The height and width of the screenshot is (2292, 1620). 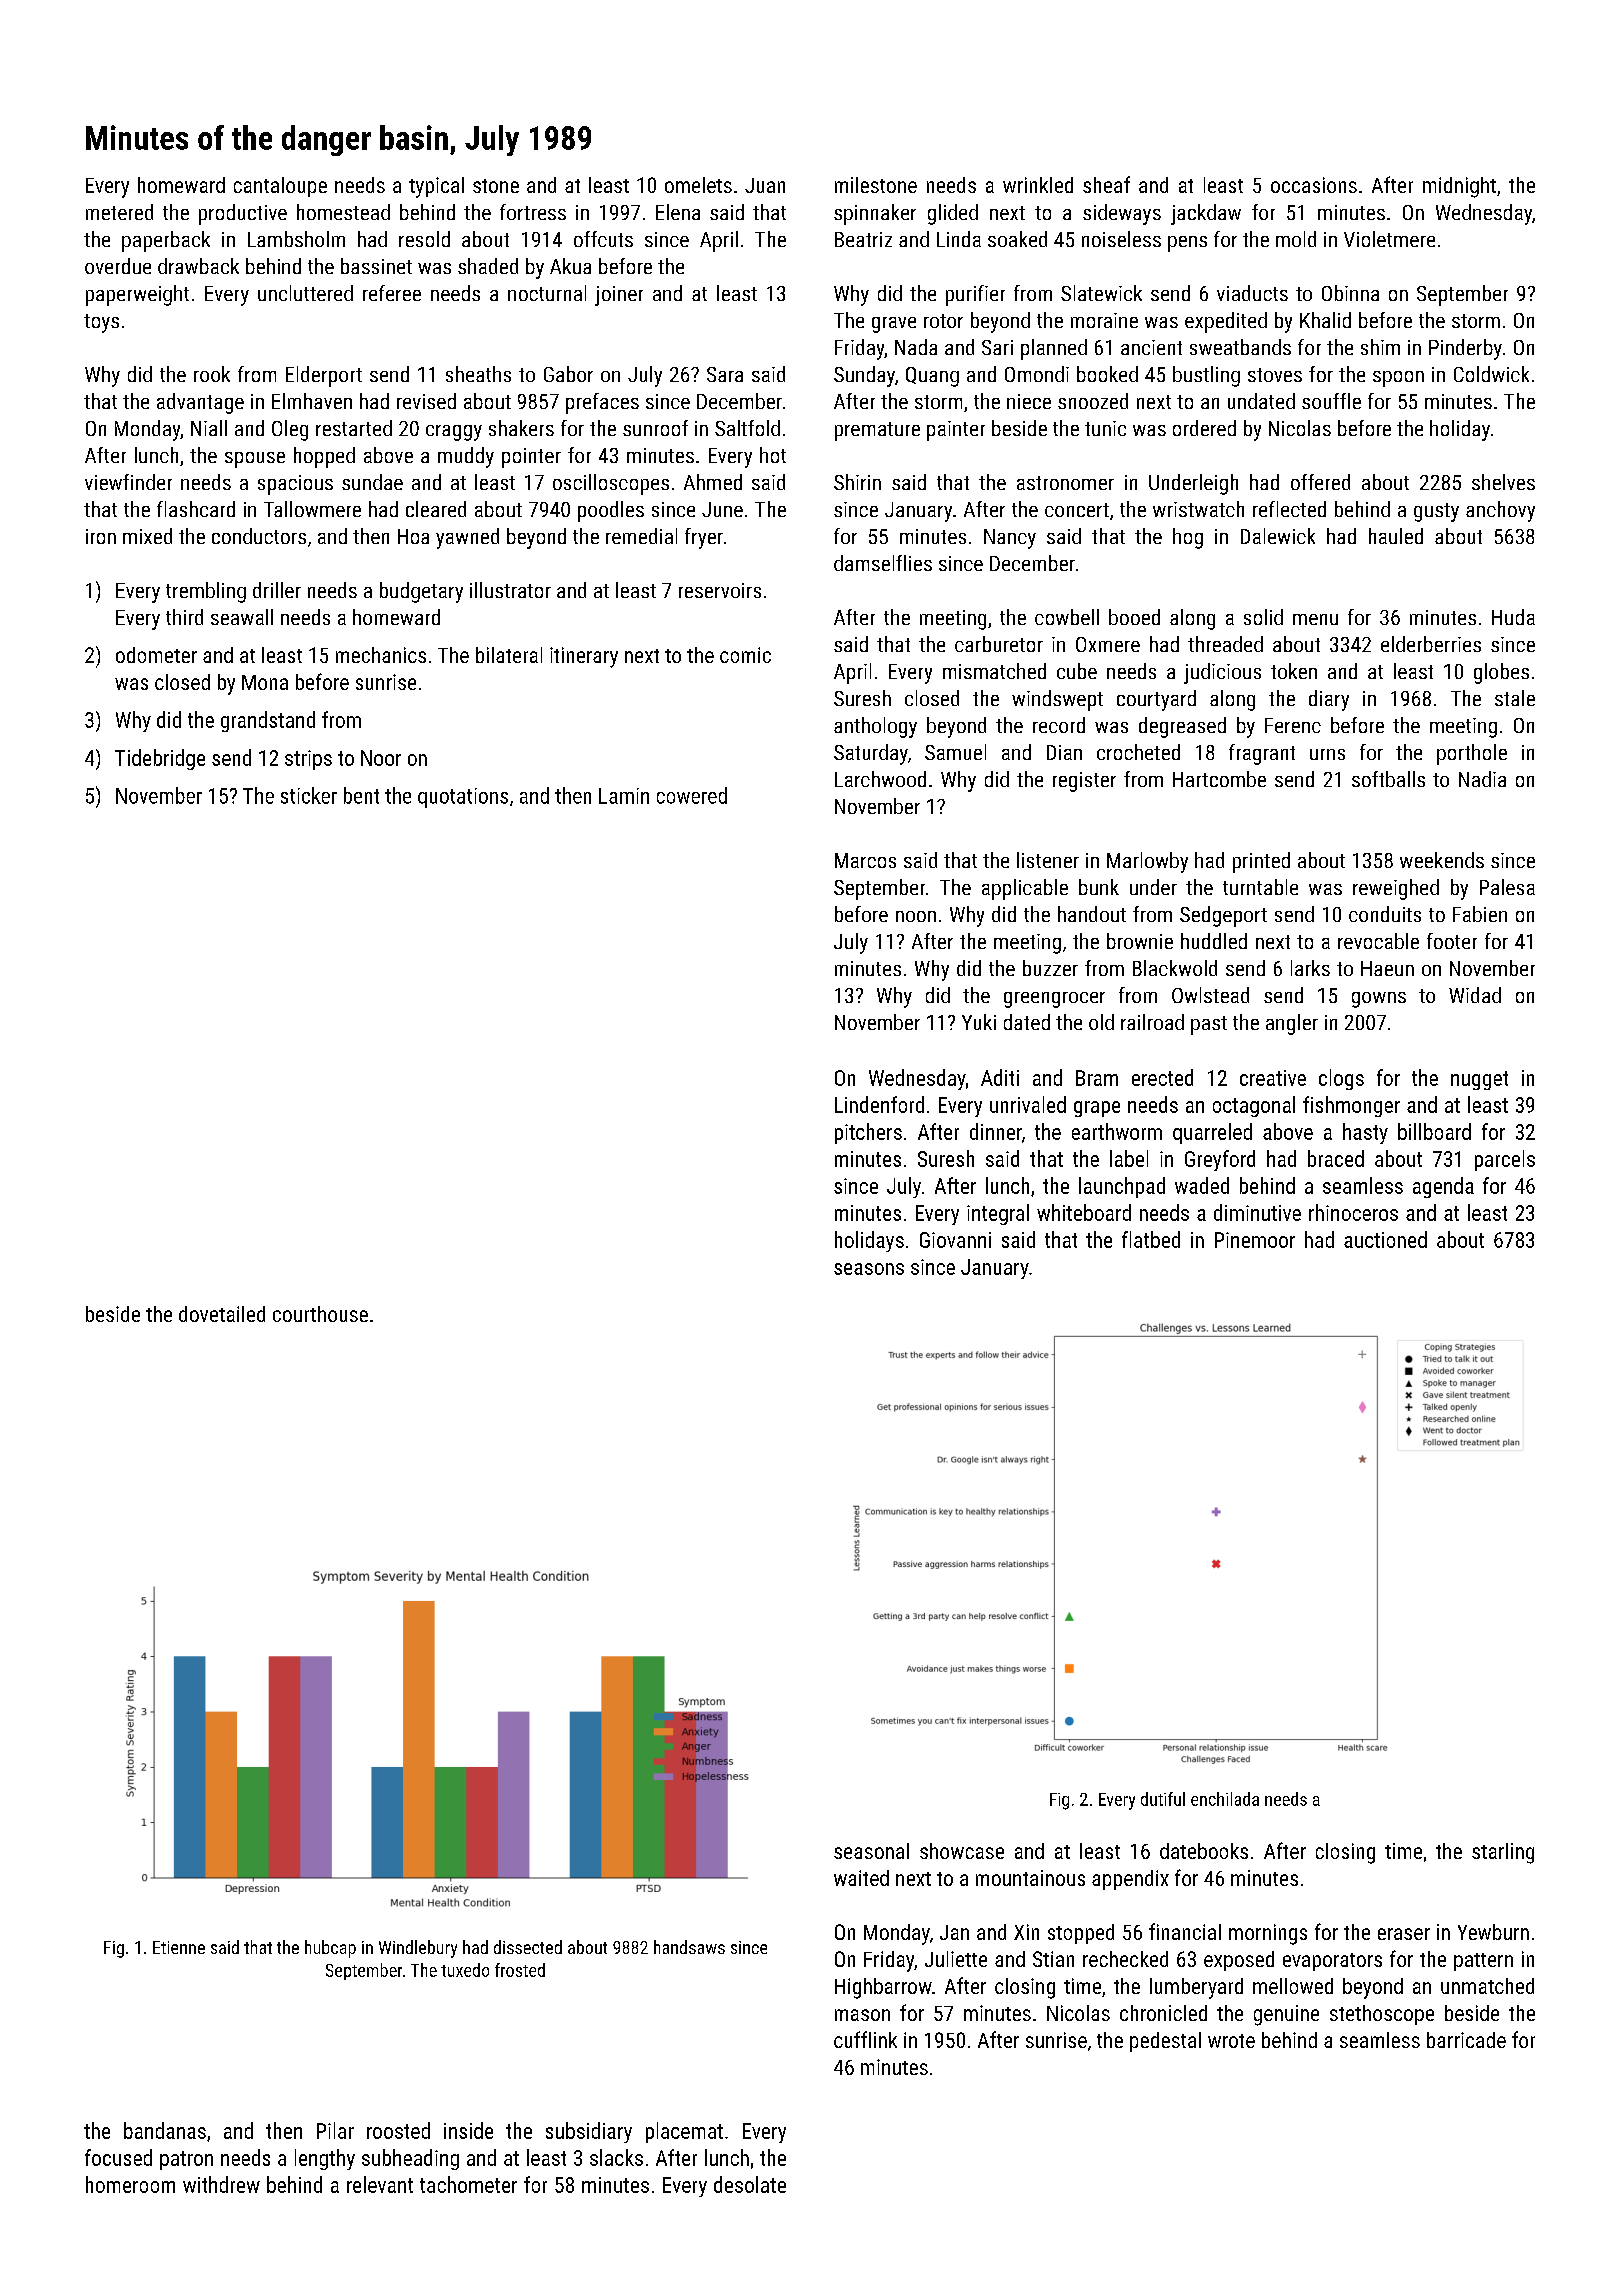 I want to click on tachometer, so click(x=468, y=2184).
